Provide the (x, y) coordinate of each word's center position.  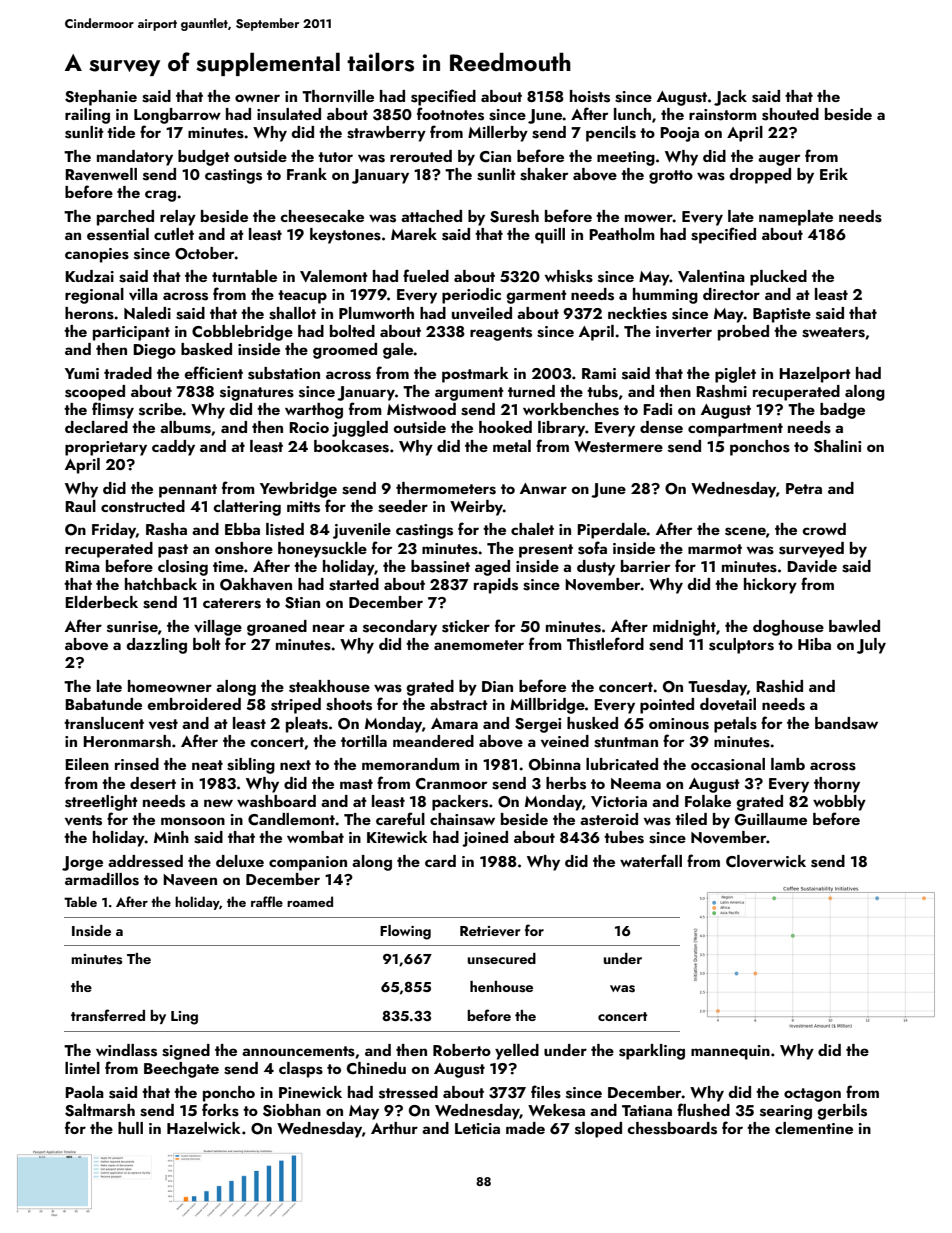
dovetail (728, 704)
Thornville (338, 96)
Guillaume (771, 819)
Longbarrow (177, 116)
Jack (730, 98)
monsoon (193, 821)
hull (130, 1128)
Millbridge (547, 706)
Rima (82, 566)
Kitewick (397, 837)
